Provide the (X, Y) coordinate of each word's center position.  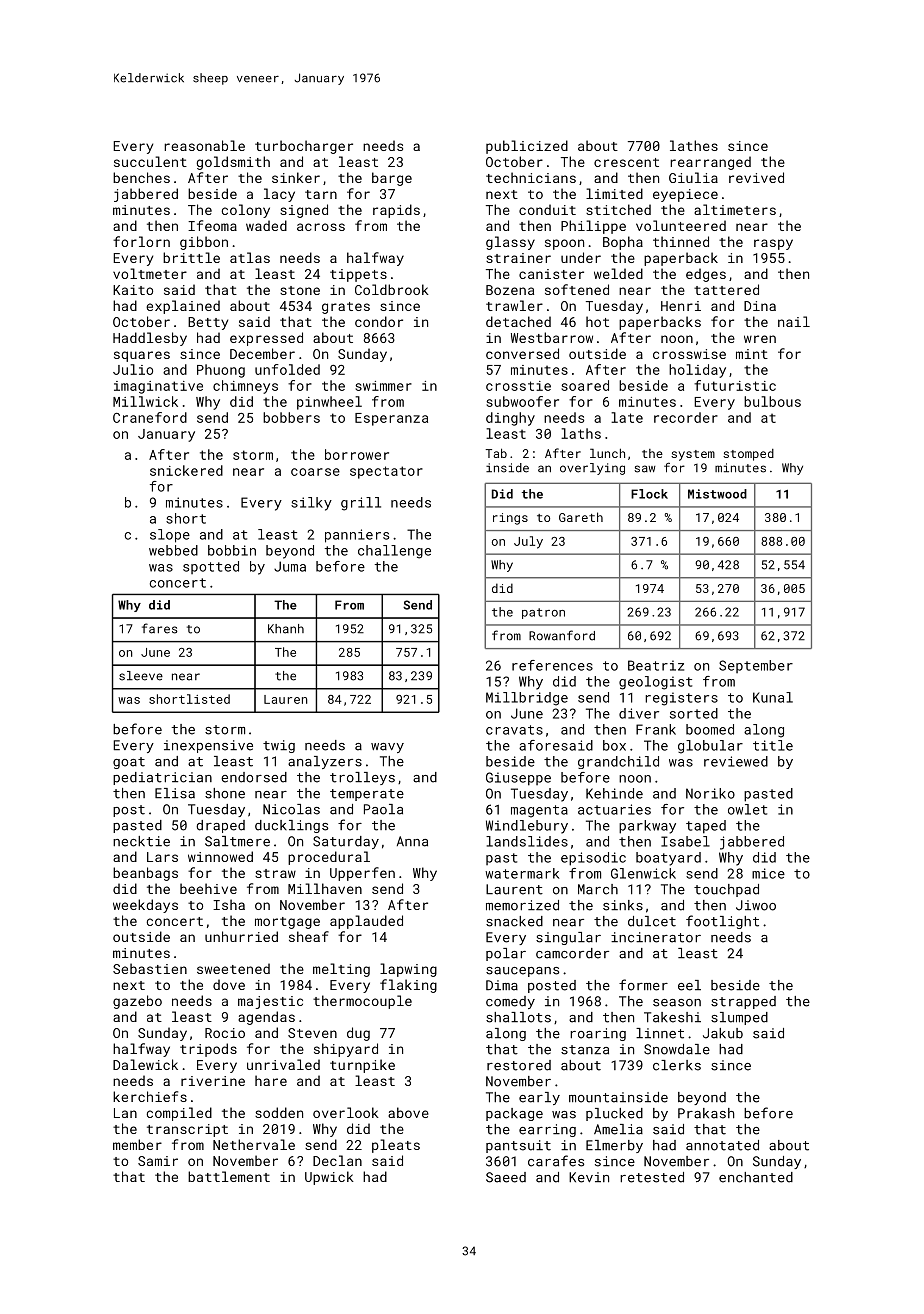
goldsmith (233, 163)
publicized (527, 147)
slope (170, 536)
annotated (722, 1145)
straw (275, 873)
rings (510, 519)
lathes (694, 145)
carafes (556, 1161)
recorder (686, 417)
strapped (743, 1002)
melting (341, 970)
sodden (279, 1112)
